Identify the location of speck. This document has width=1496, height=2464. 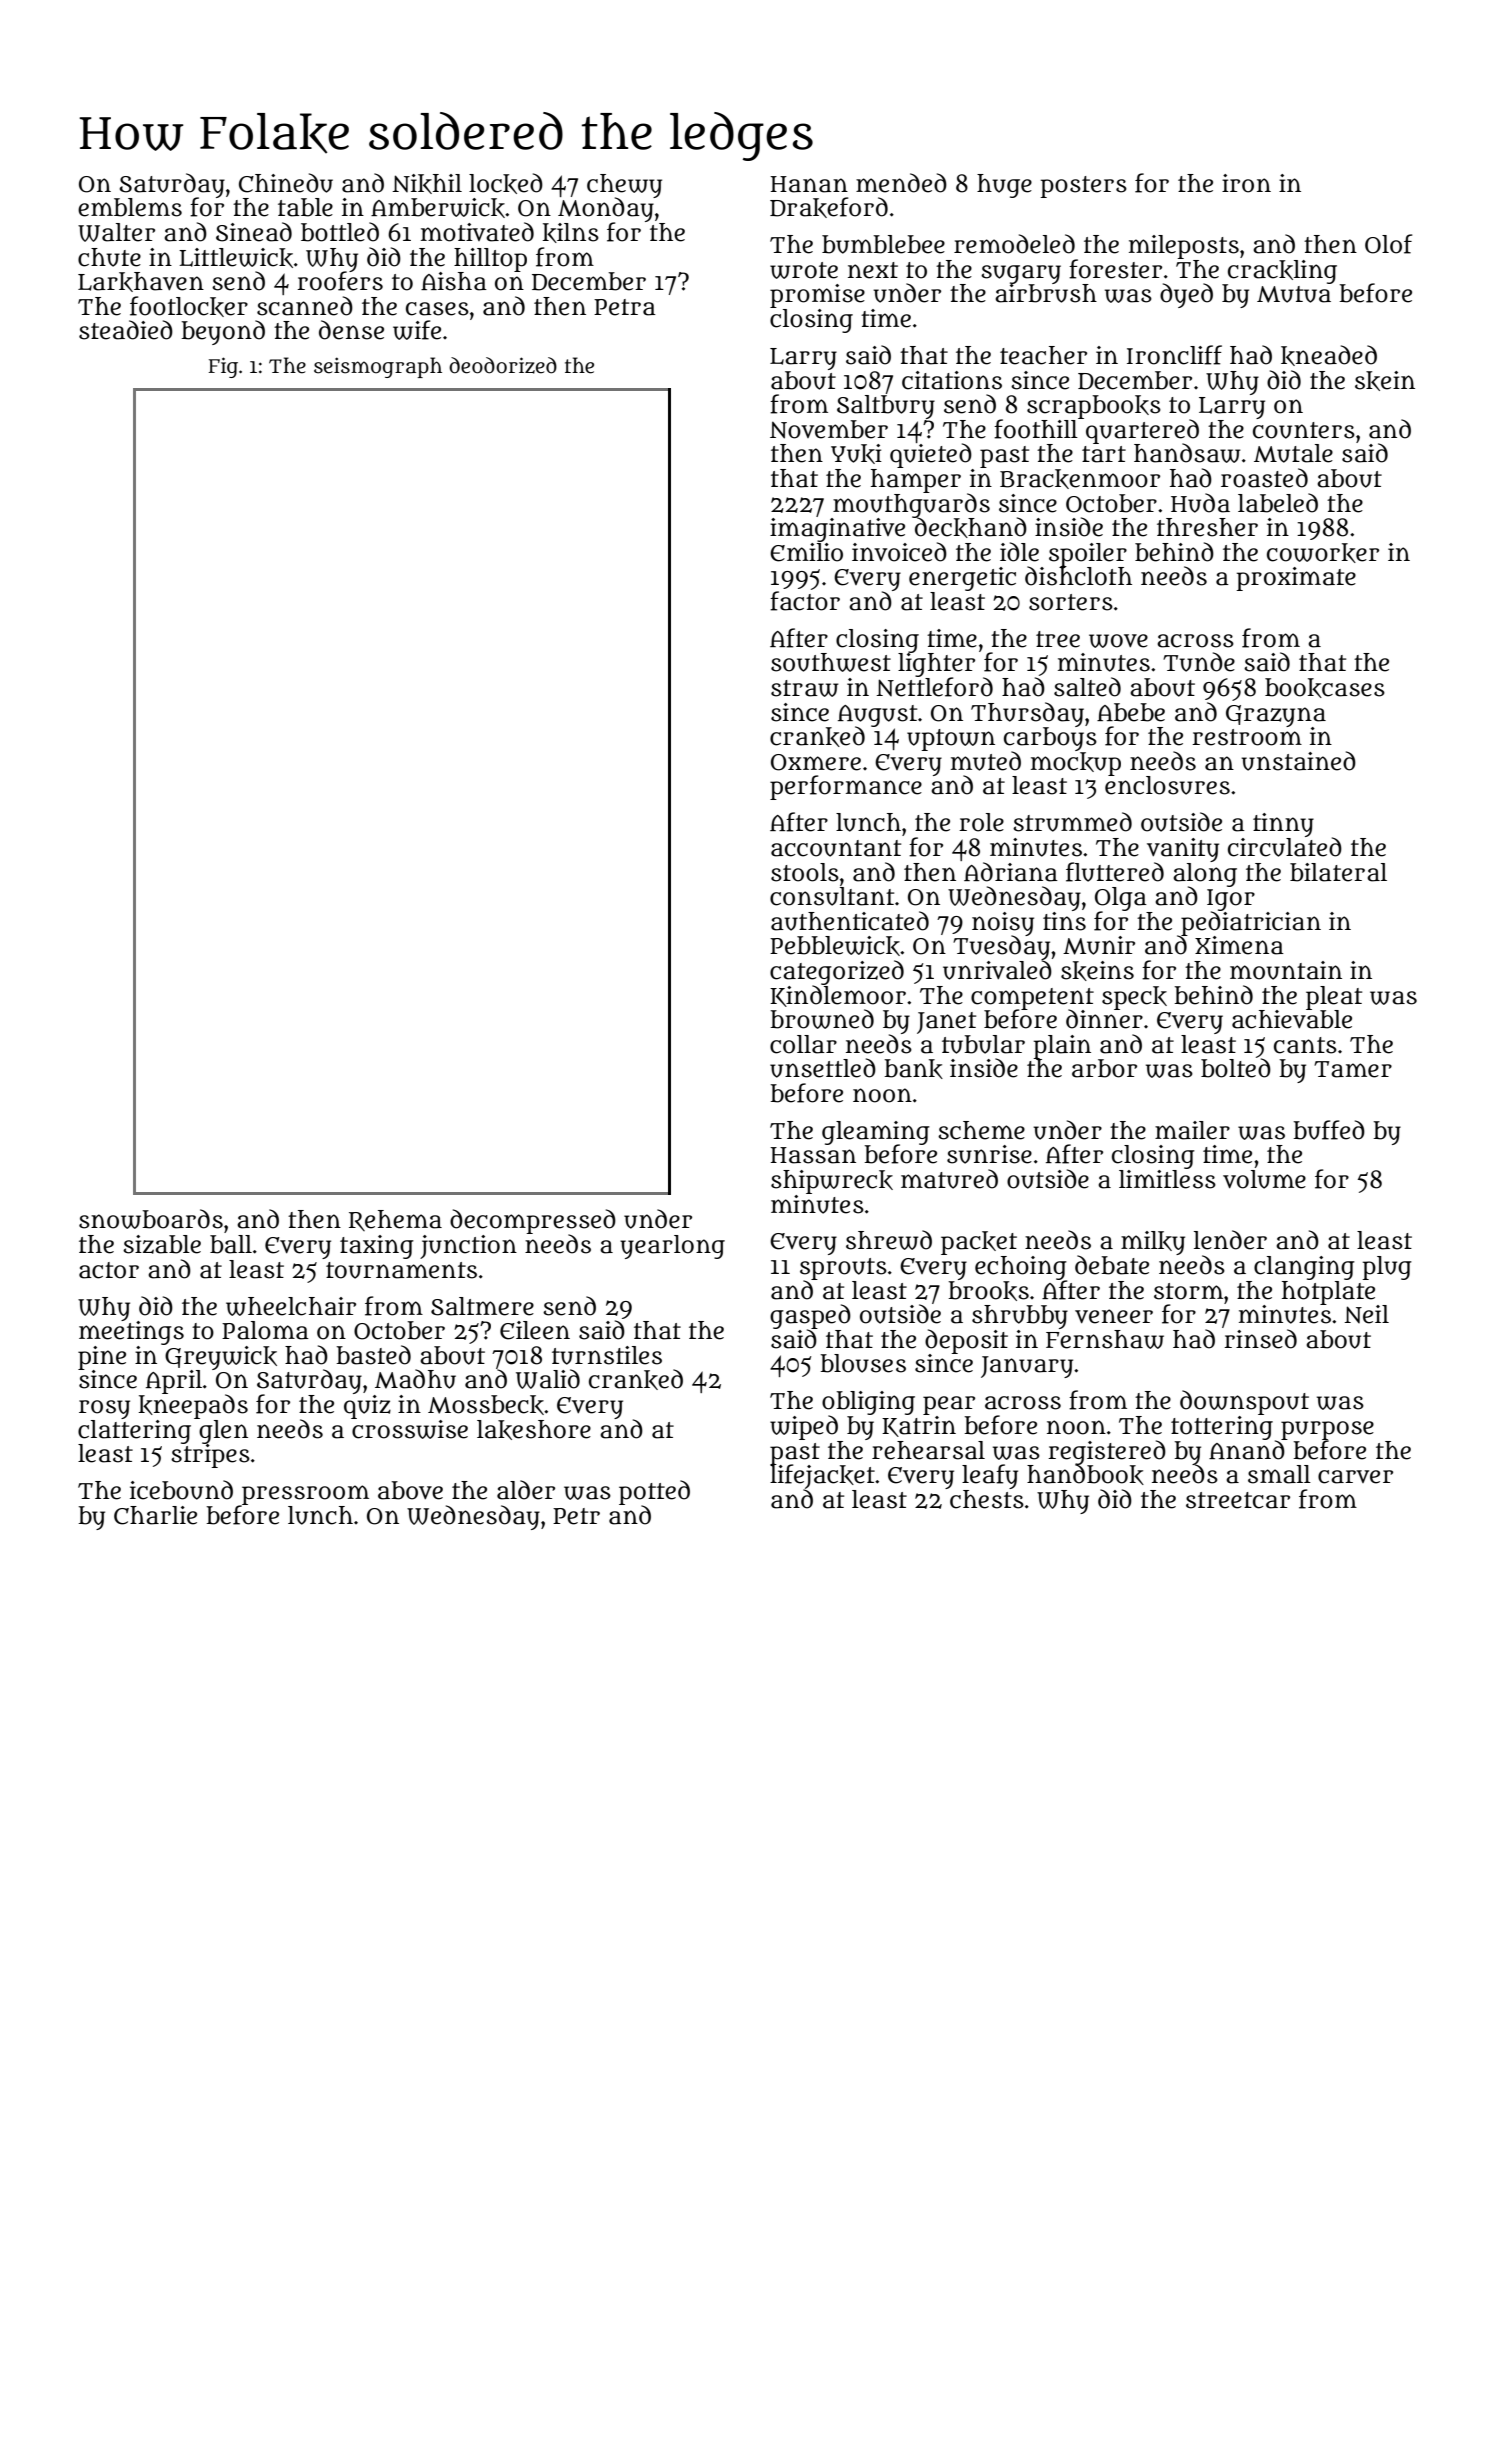
(1134, 998).
